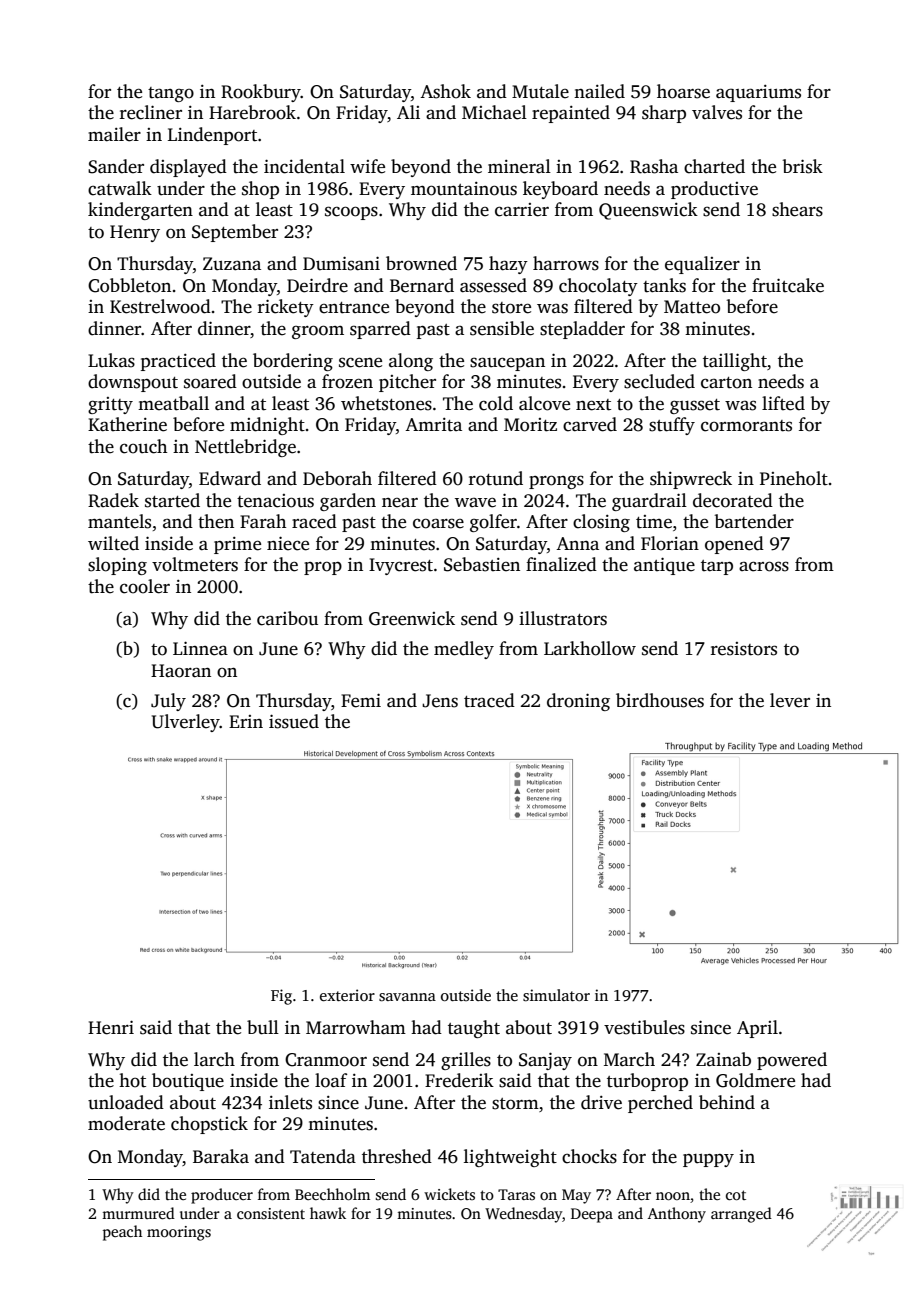  I want to click on cot, so click(736, 1195).
